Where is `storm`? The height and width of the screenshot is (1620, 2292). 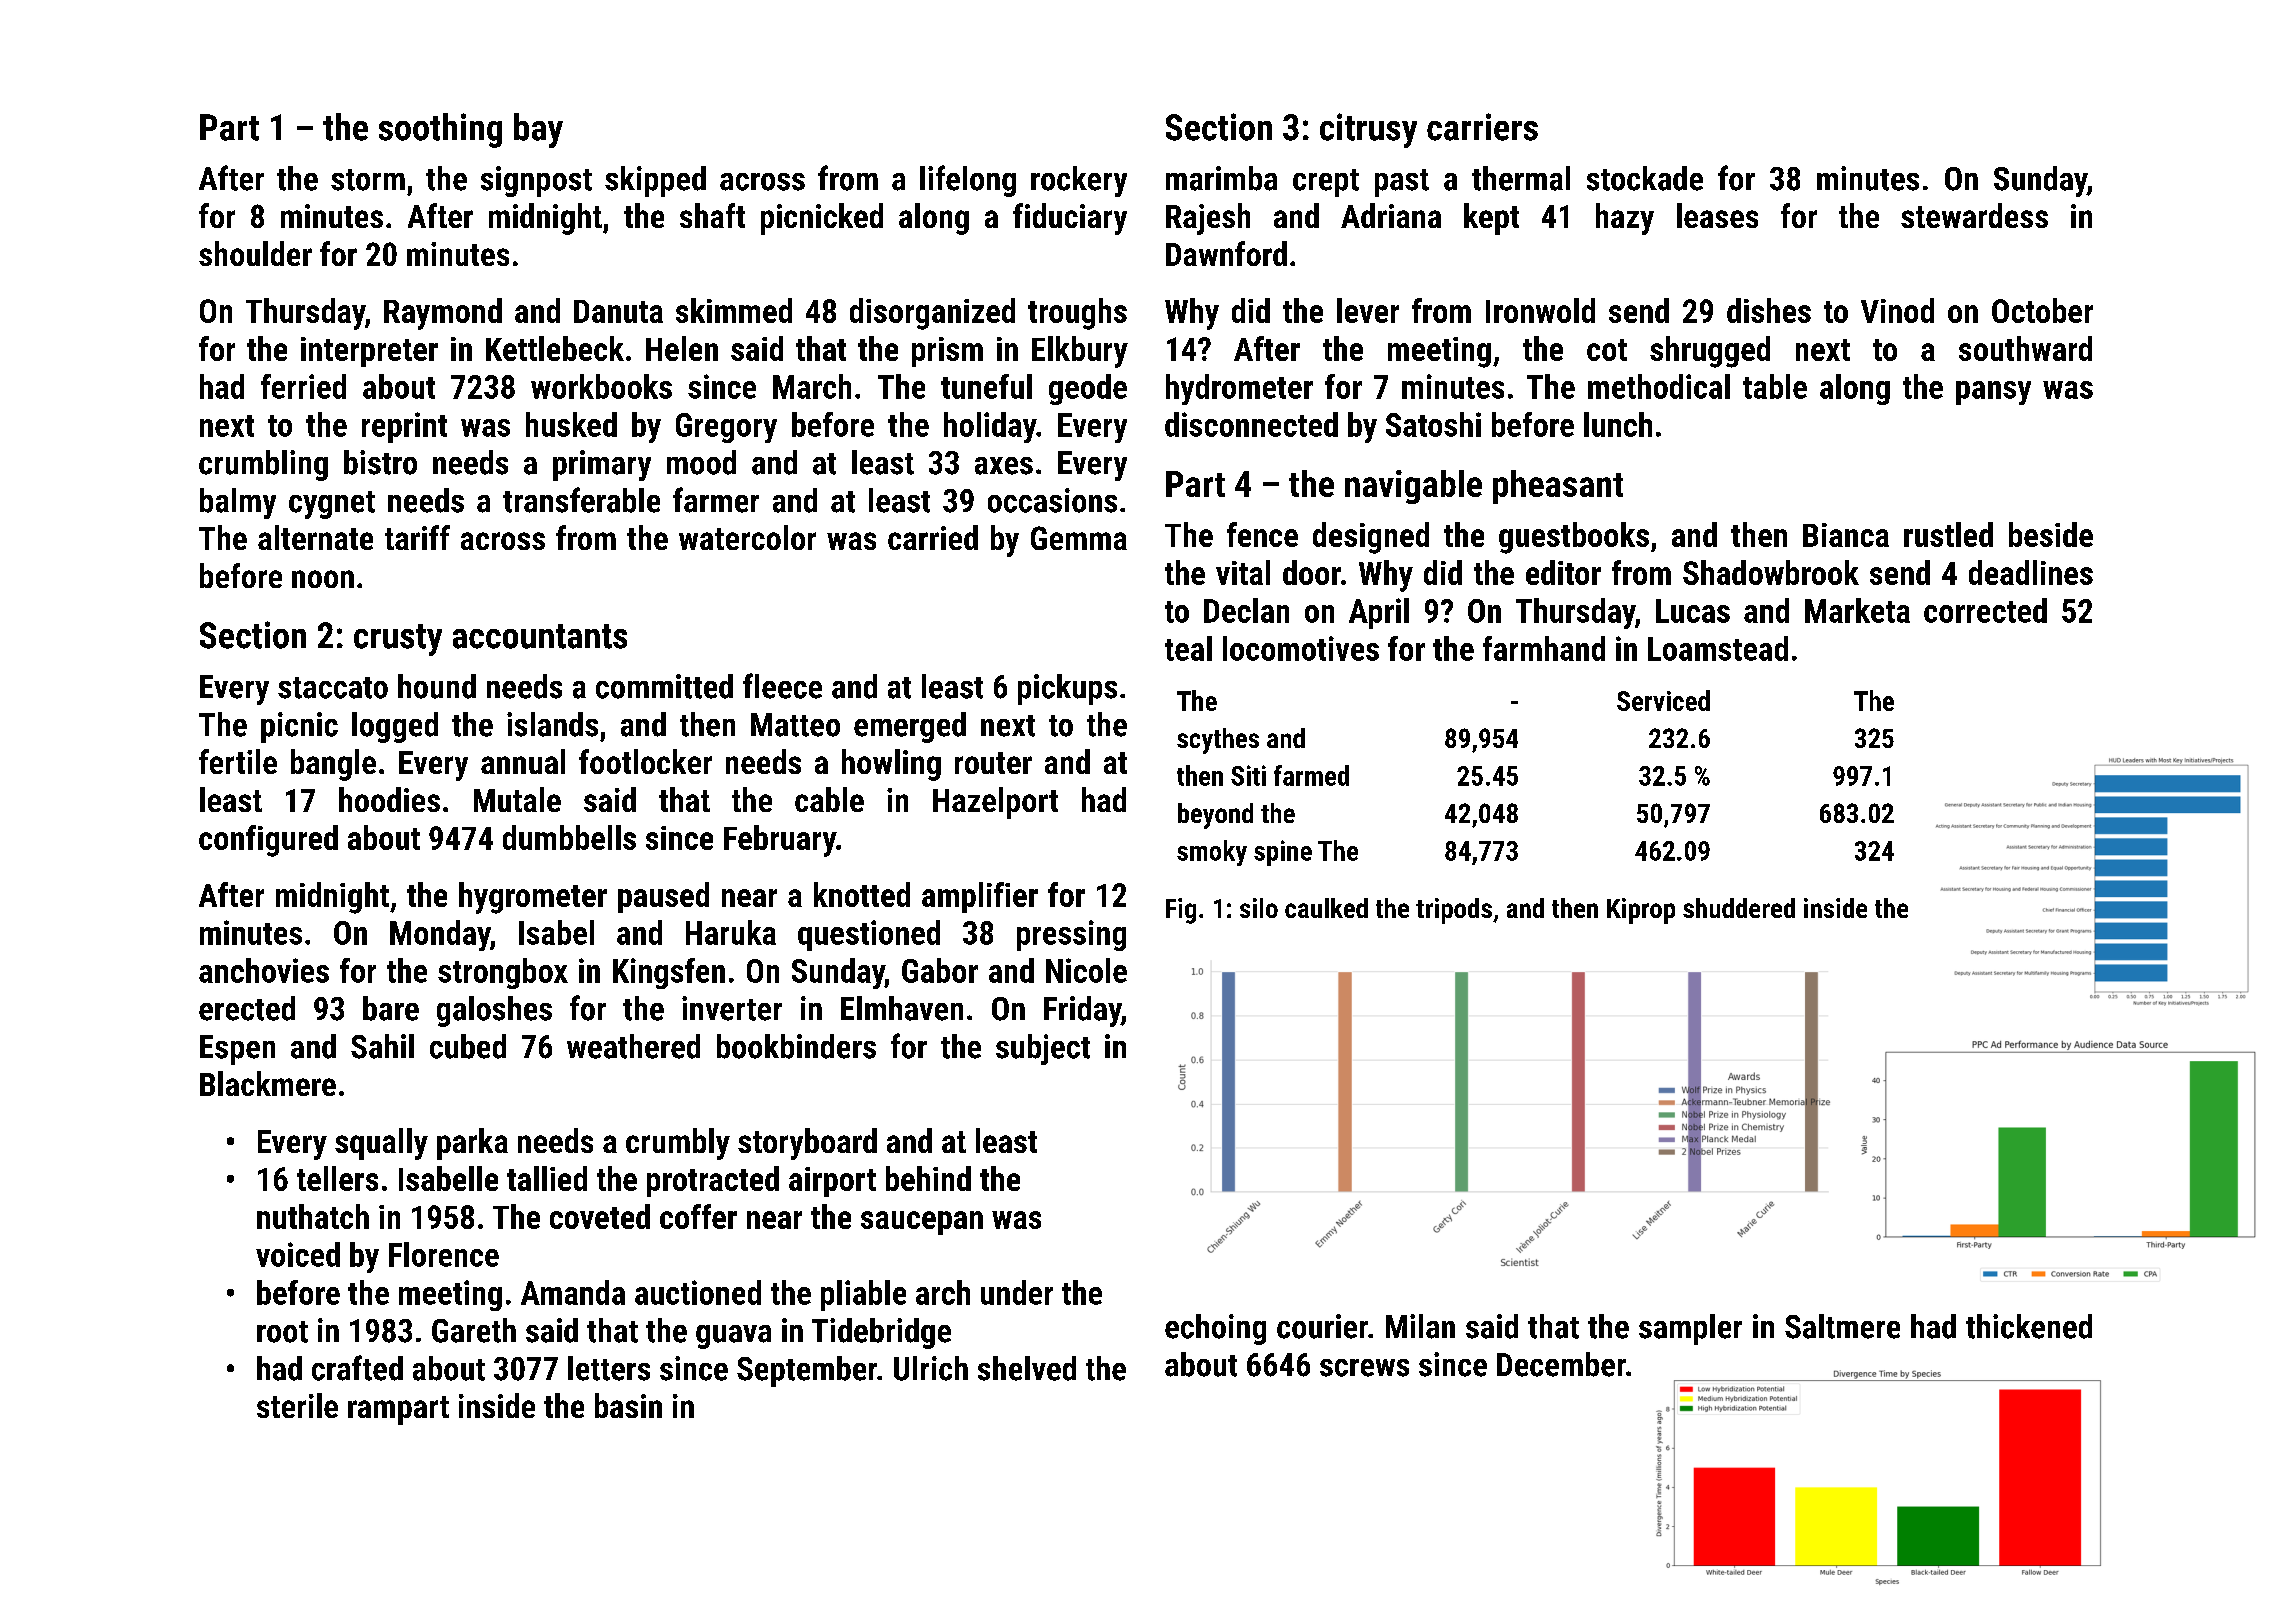
storm is located at coordinates (368, 180).
